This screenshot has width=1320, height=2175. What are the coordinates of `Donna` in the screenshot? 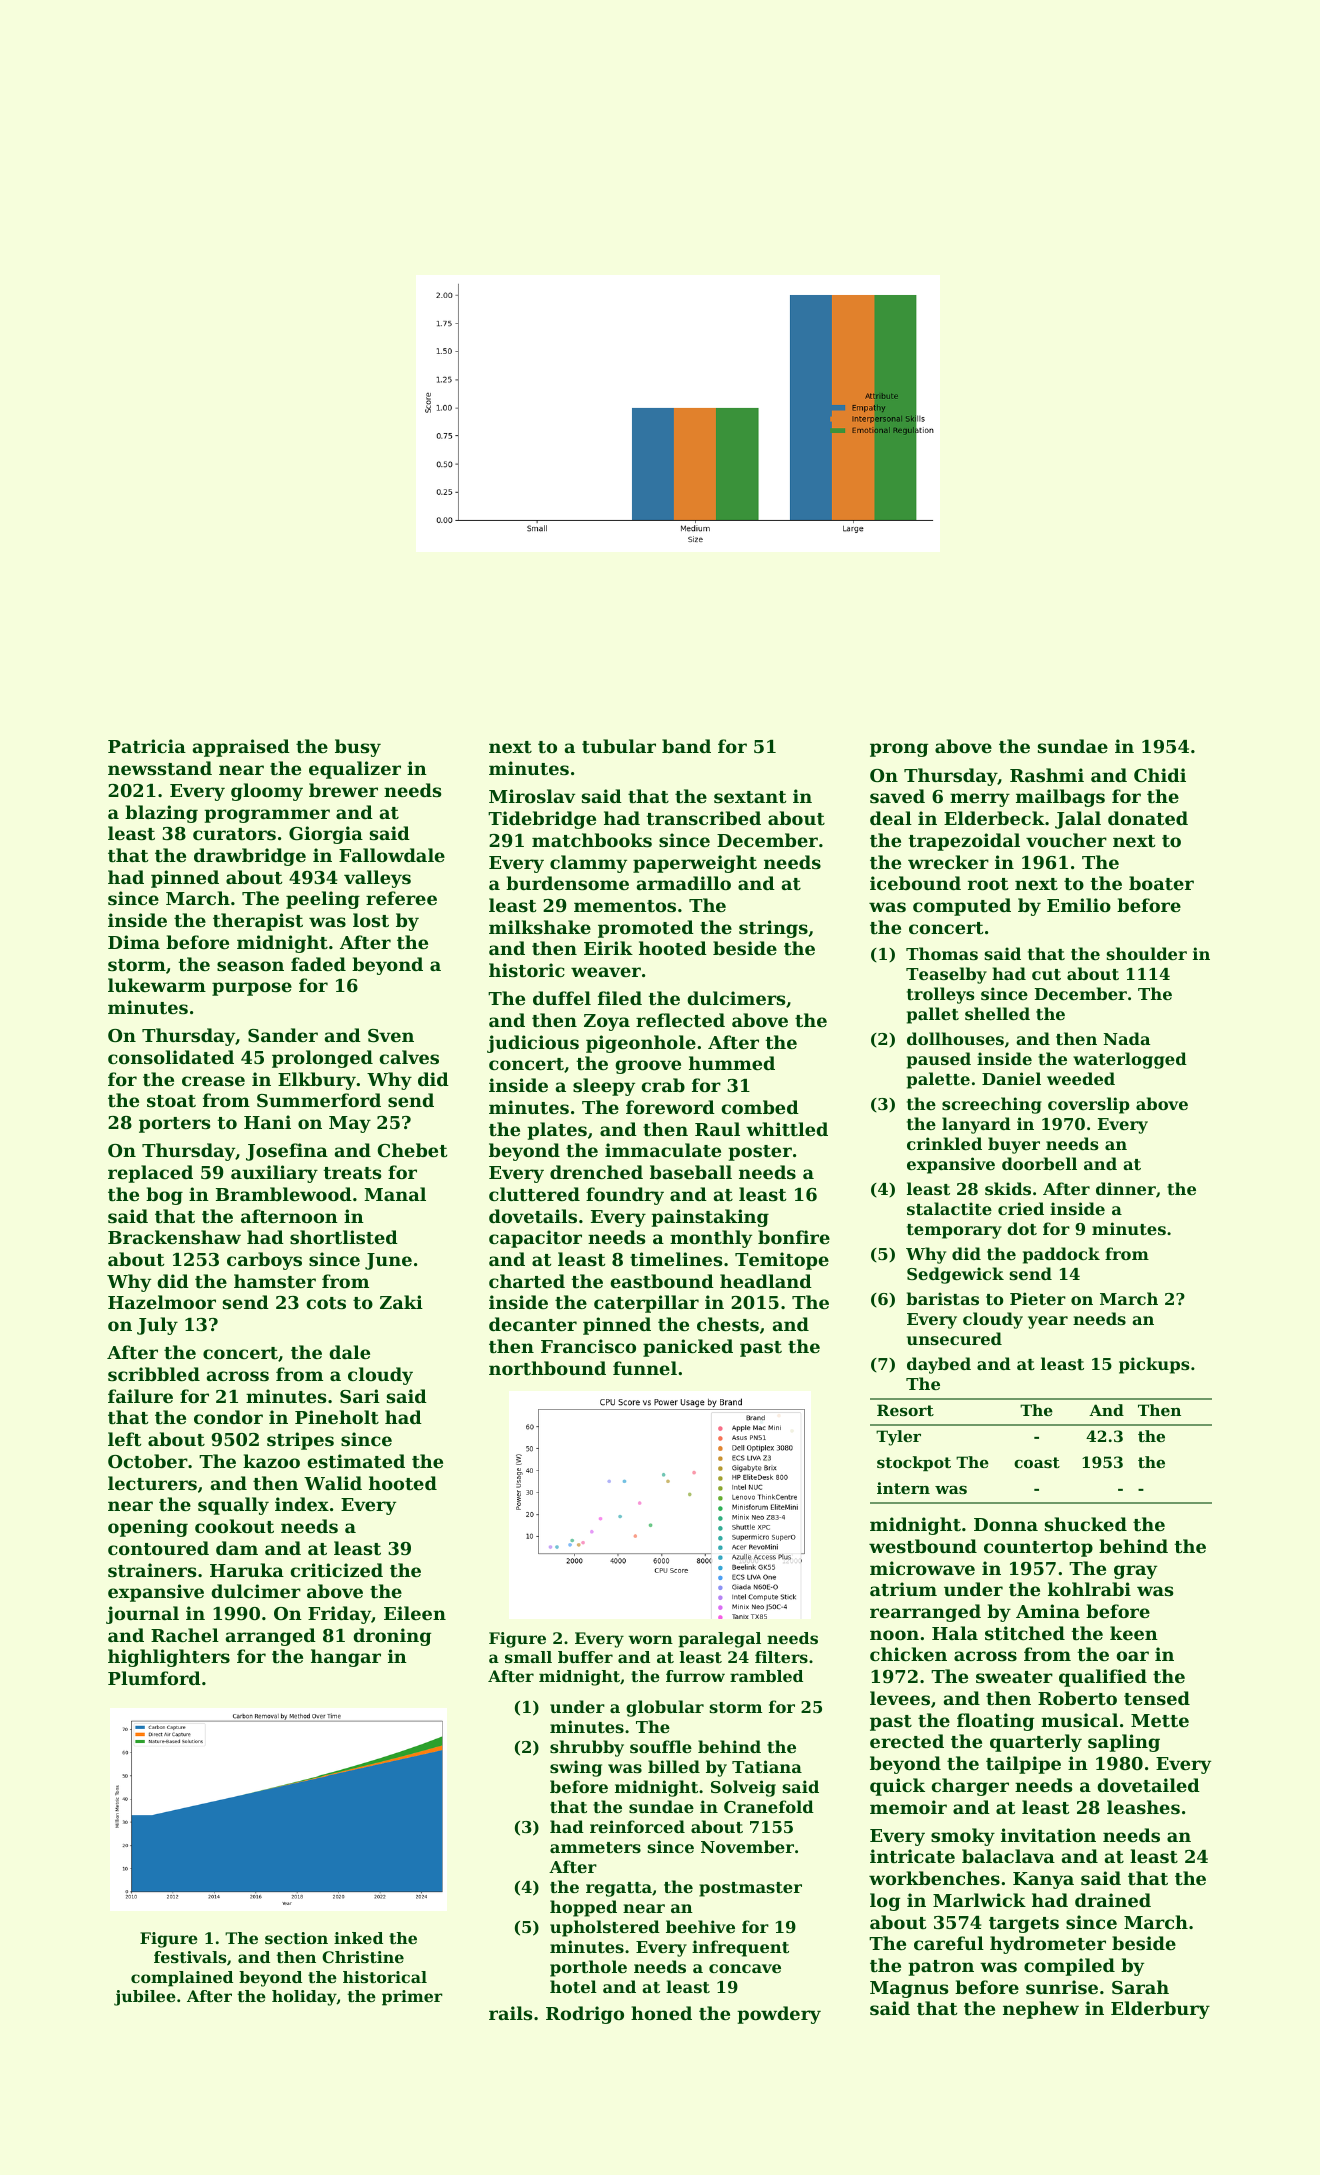 It's located at (1006, 1524).
